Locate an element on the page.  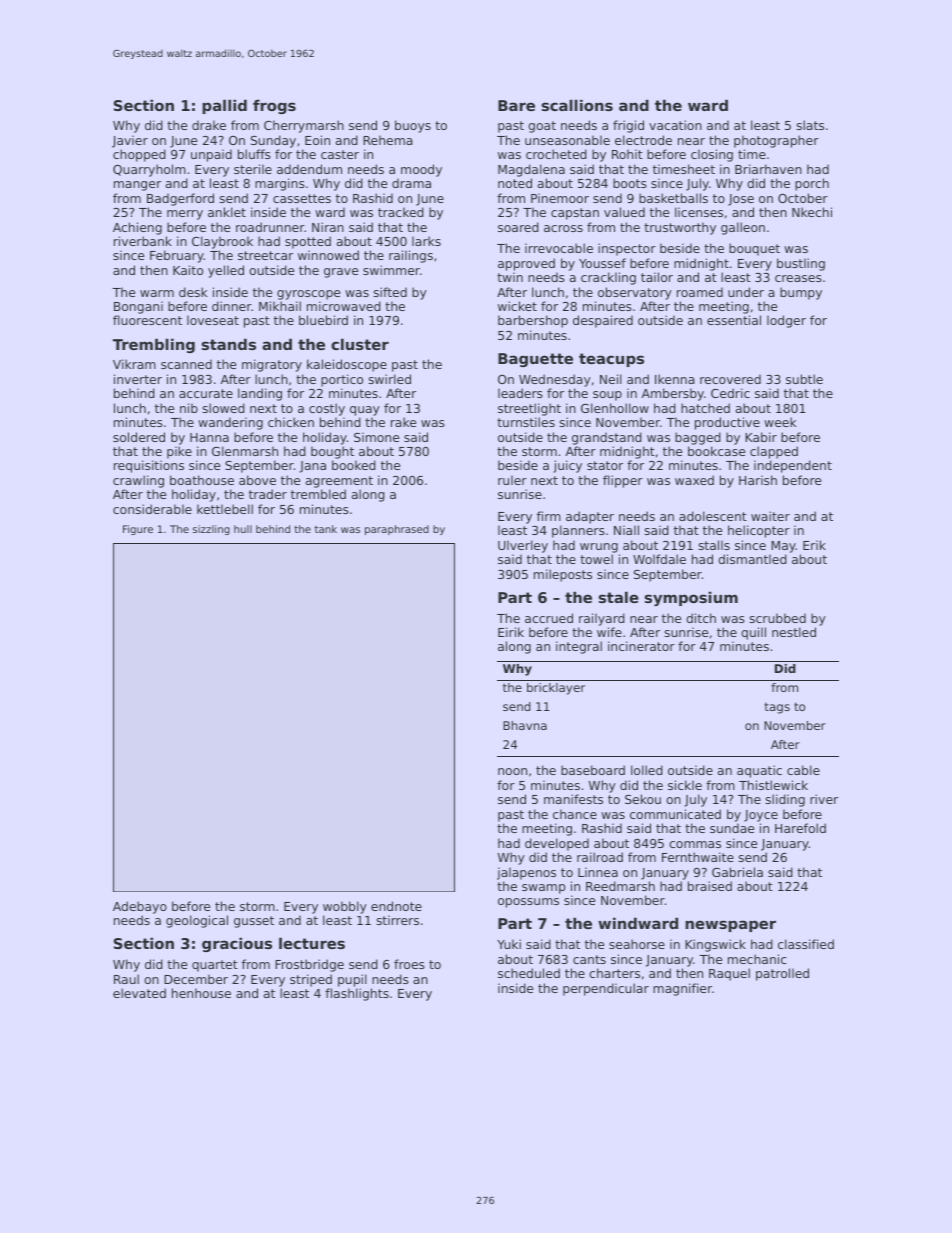
subtle is located at coordinates (804, 379).
